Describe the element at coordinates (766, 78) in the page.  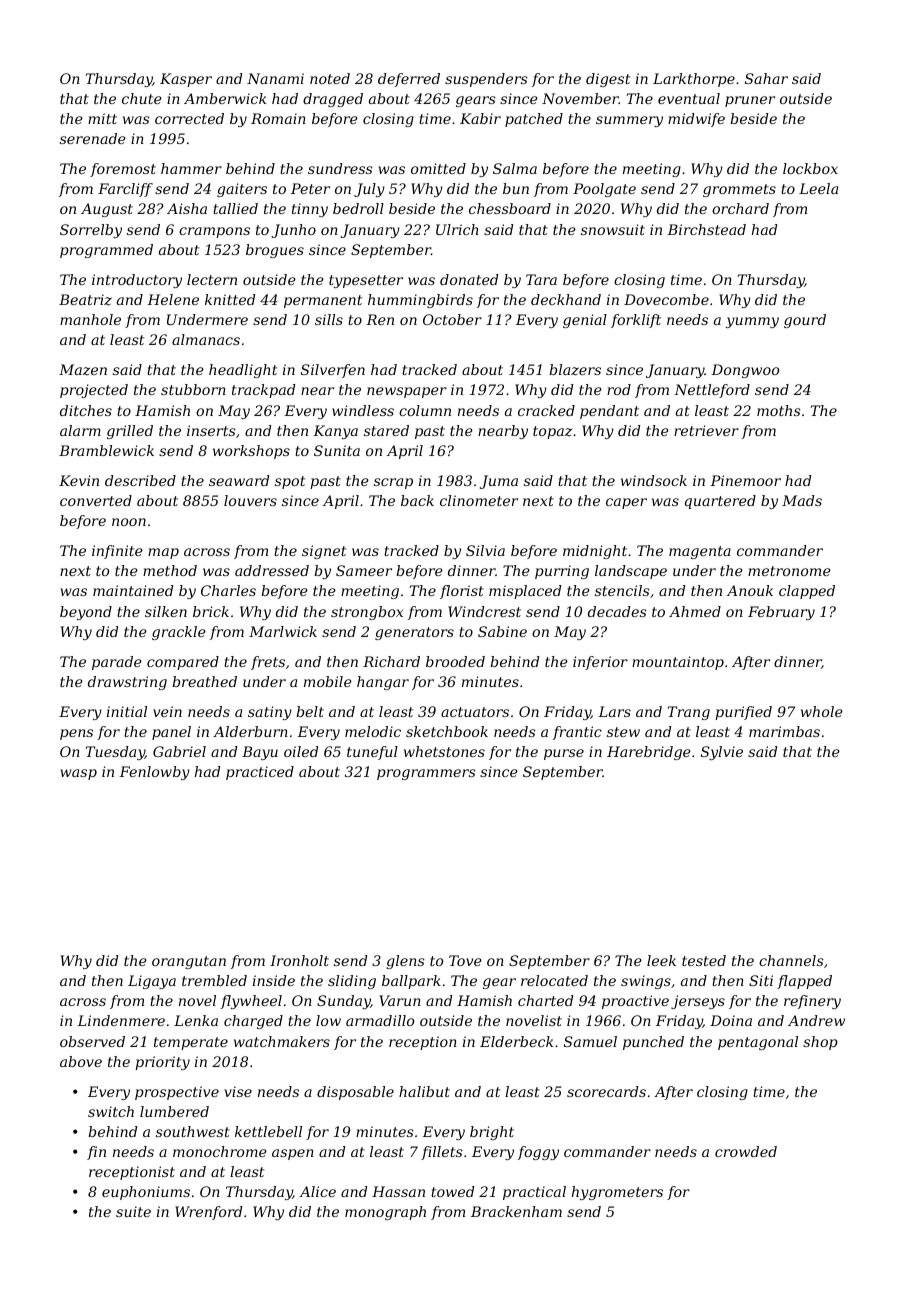
I see `Sahar` at that location.
